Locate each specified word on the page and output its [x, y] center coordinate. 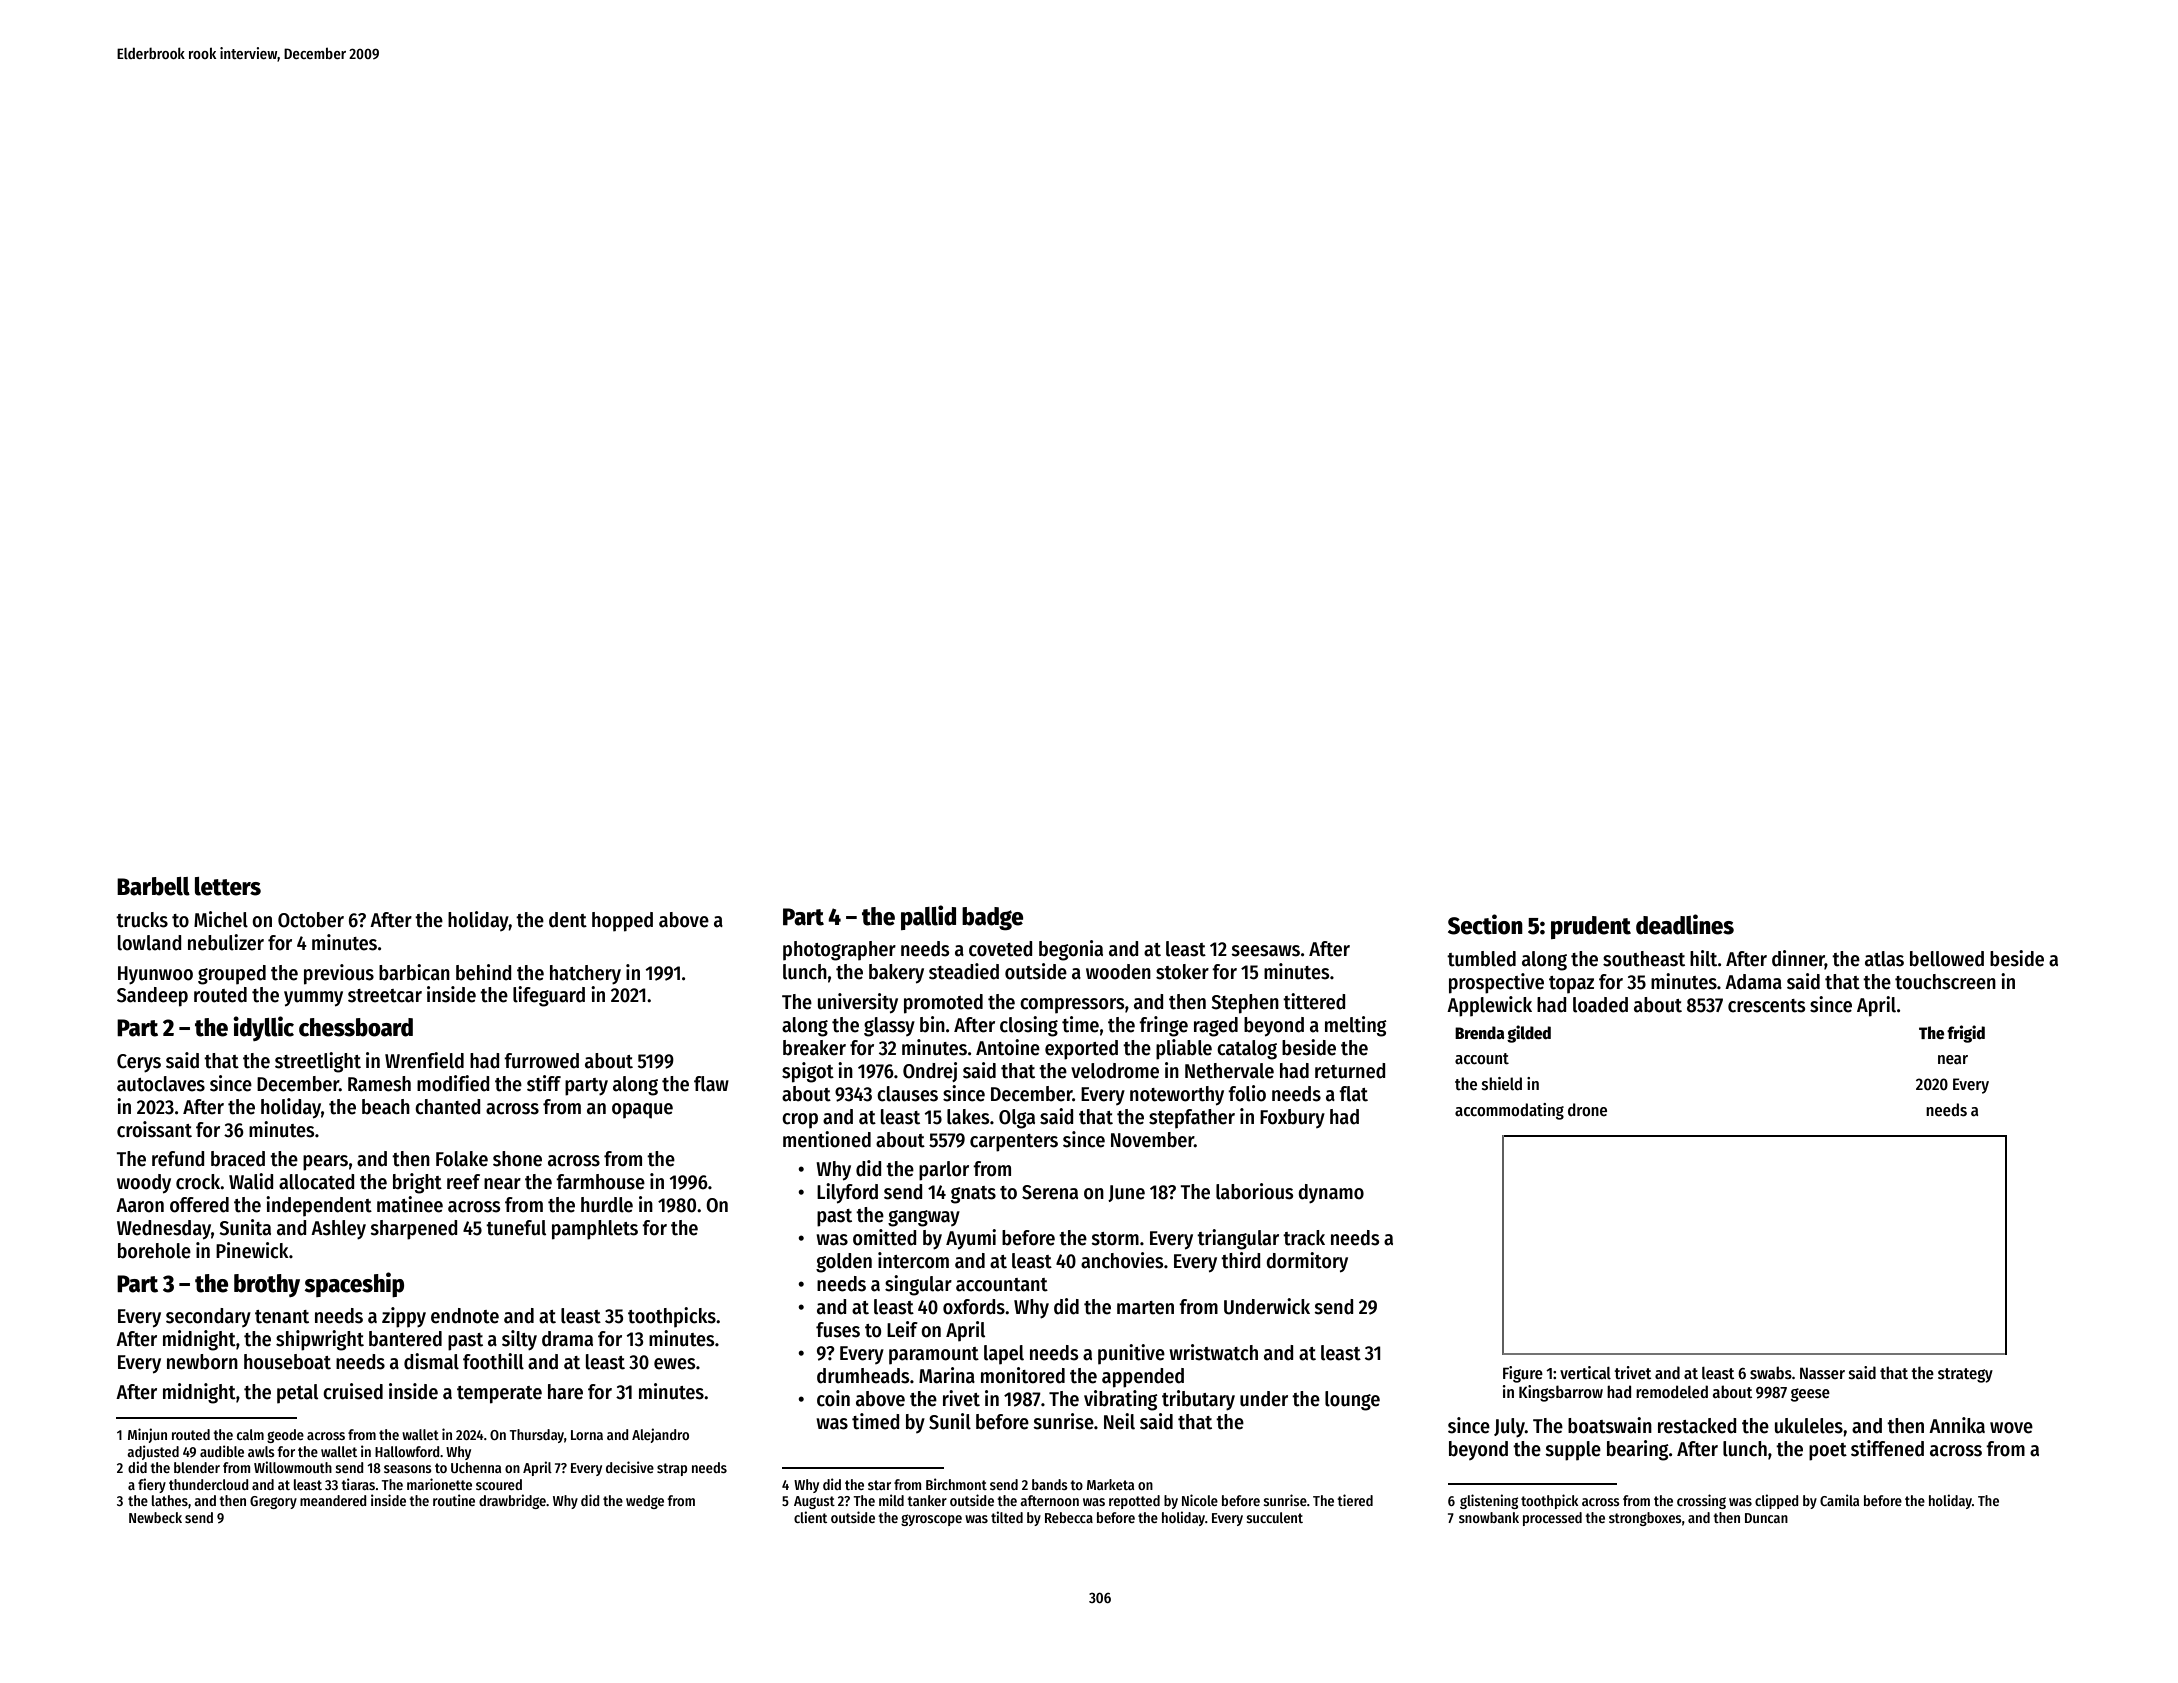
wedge [645, 1502]
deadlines [1685, 924]
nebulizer [226, 942]
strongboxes [1645, 1519]
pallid [928, 917]
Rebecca [1069, 1517]
